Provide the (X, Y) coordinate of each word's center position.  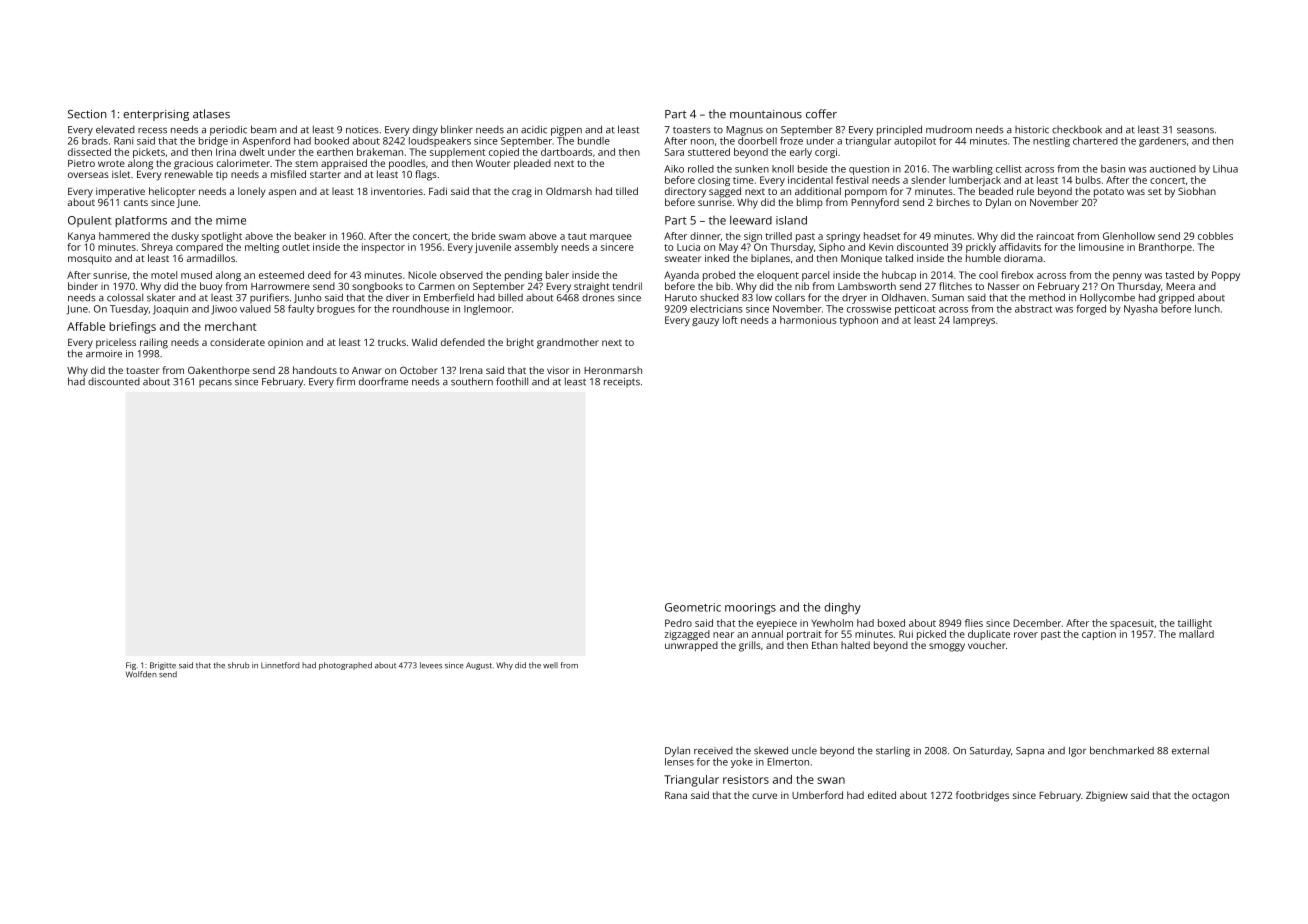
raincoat (1055, 236)
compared (199, 248)
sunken (752, 169)
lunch (1207, 309)
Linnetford (280, 665)
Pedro (678, 623)
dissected (89, 152)
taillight (1195, 624)
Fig (131, 666)
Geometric (693, 607)
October (419, 370)
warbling (972, 170)
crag (522, 193)
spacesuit (1132, 624)
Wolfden (141, 674)
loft (730, 320)
